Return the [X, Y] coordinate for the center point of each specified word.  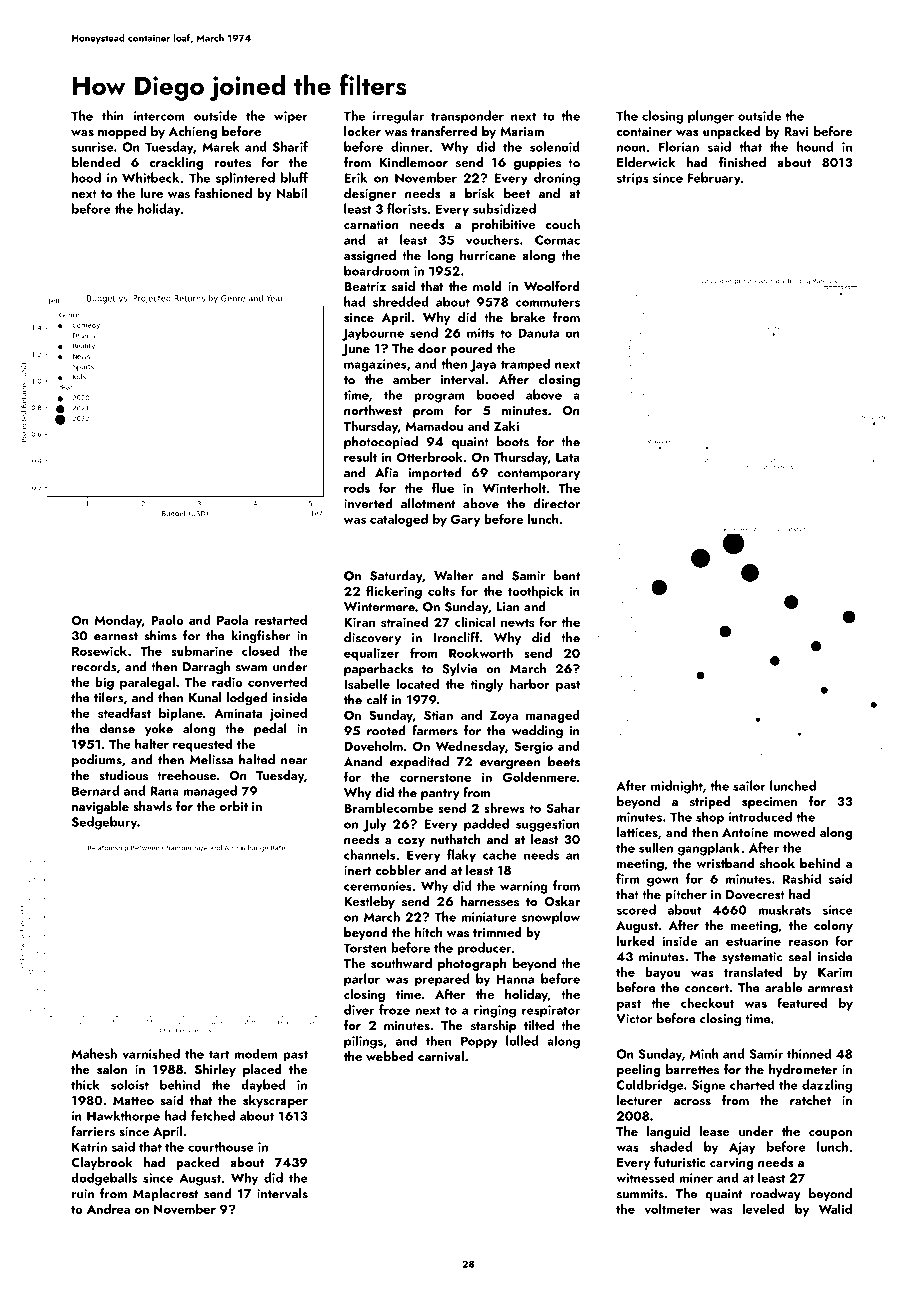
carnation [371, 224]
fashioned [223, 193]
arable [783, 987]
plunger [711, 117]
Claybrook [101, 1163]
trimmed [497, 932]
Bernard [95, 790]
